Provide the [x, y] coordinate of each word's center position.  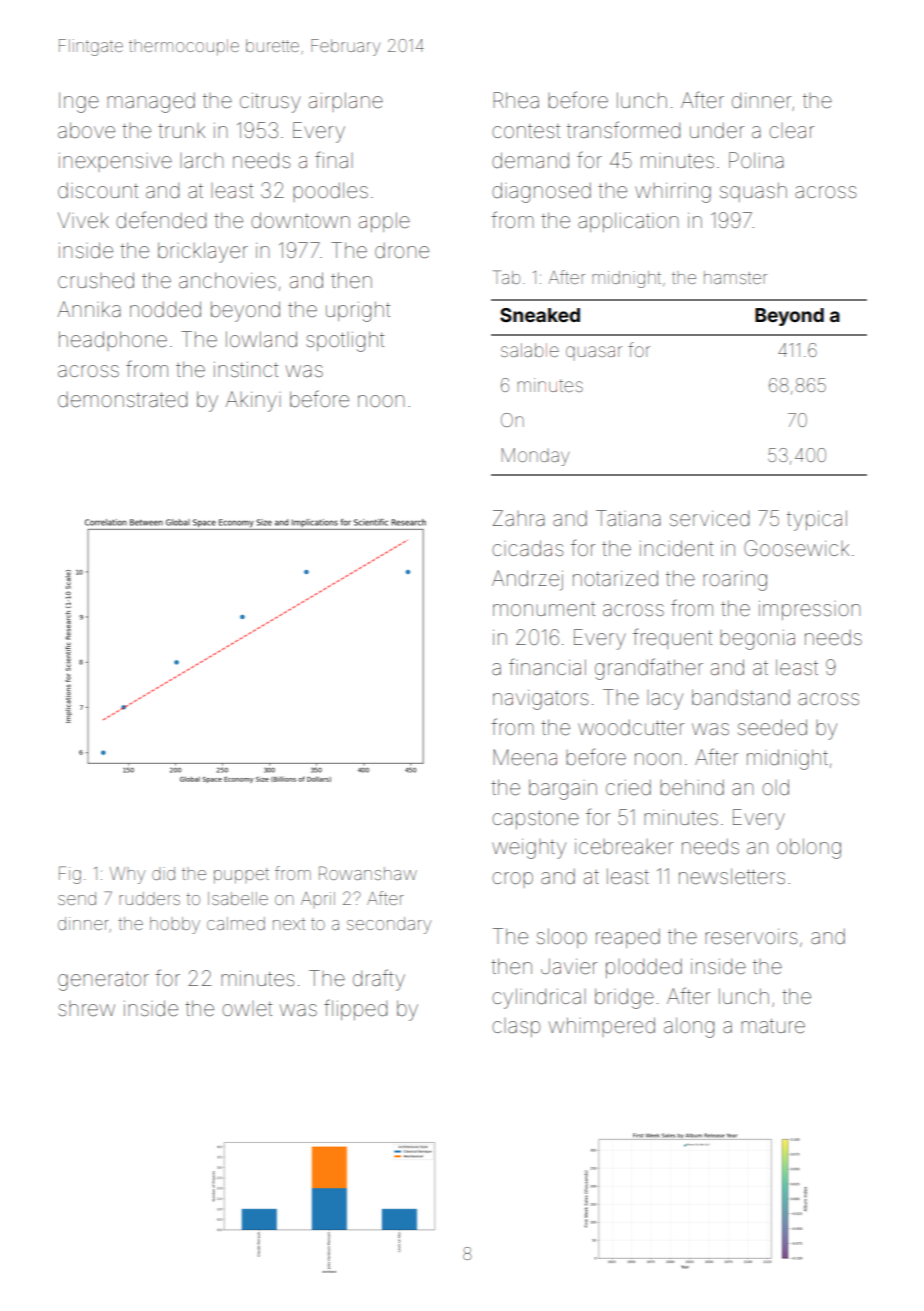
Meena [525, 757]
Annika [89, 309]
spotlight [345, 341]
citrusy [270, 103]
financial [547, 666]
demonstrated [122, 400]
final [334, 159]
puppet [241, 876]
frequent [672, 638]
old [775, 787]
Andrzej [527, 580]
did [163, 873]
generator [103, 981]
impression [809, 610]
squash [753, 192]
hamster [735, 277]
